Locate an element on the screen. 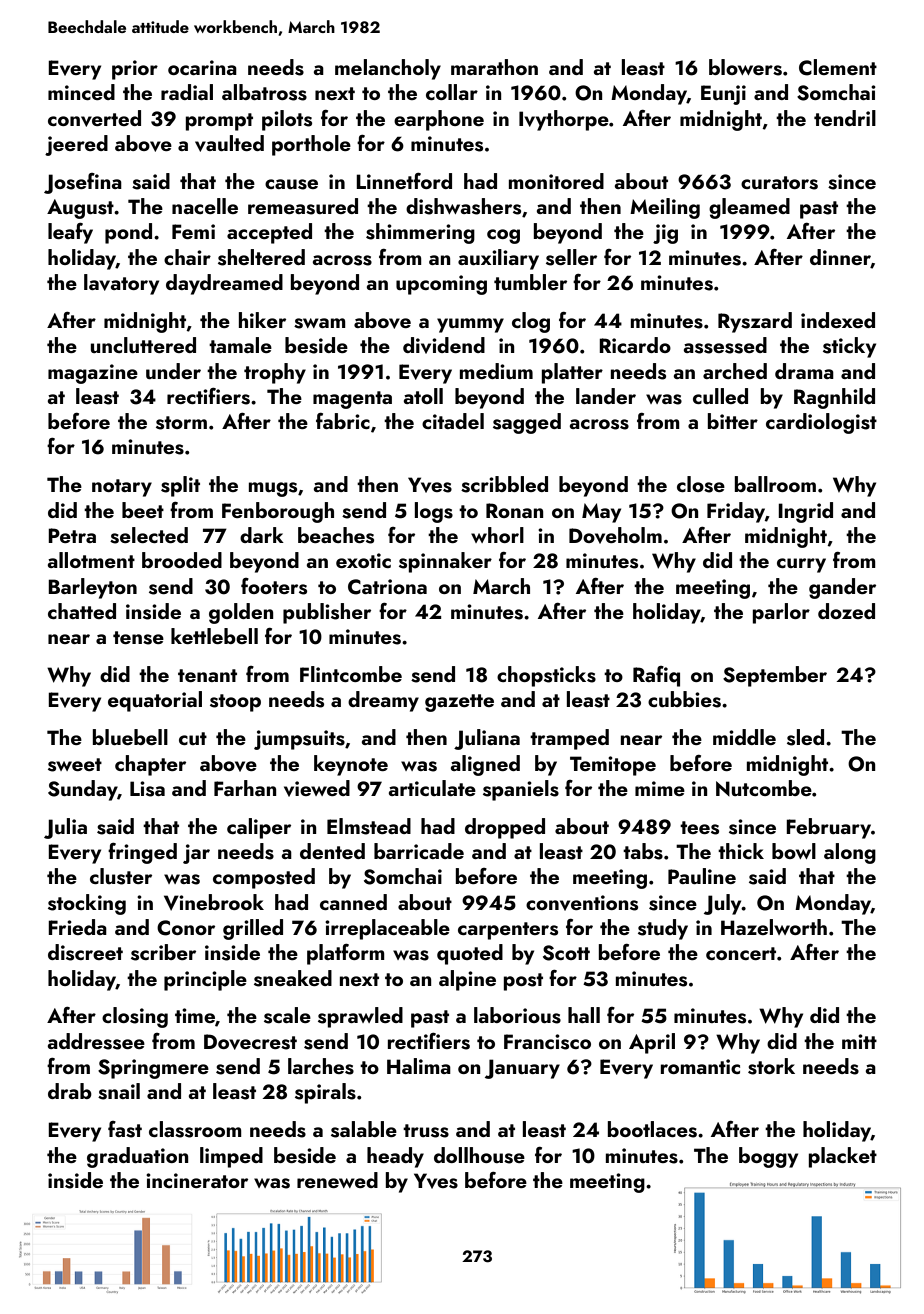 The image size is (924, 1314). magenta is located at coordinates (352, 400).
